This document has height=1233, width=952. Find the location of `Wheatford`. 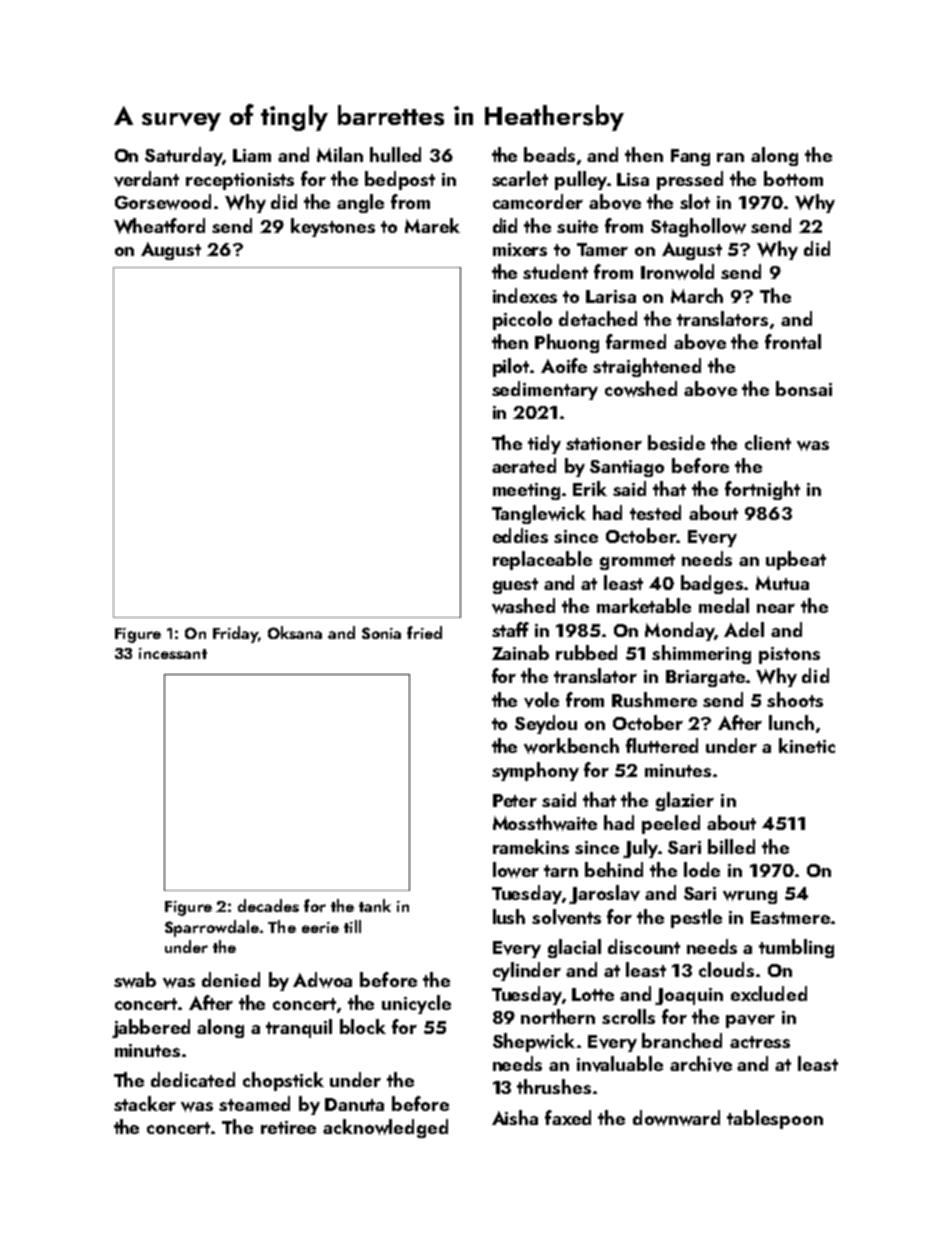

Wheatford is located at coordinates (159, 226).
